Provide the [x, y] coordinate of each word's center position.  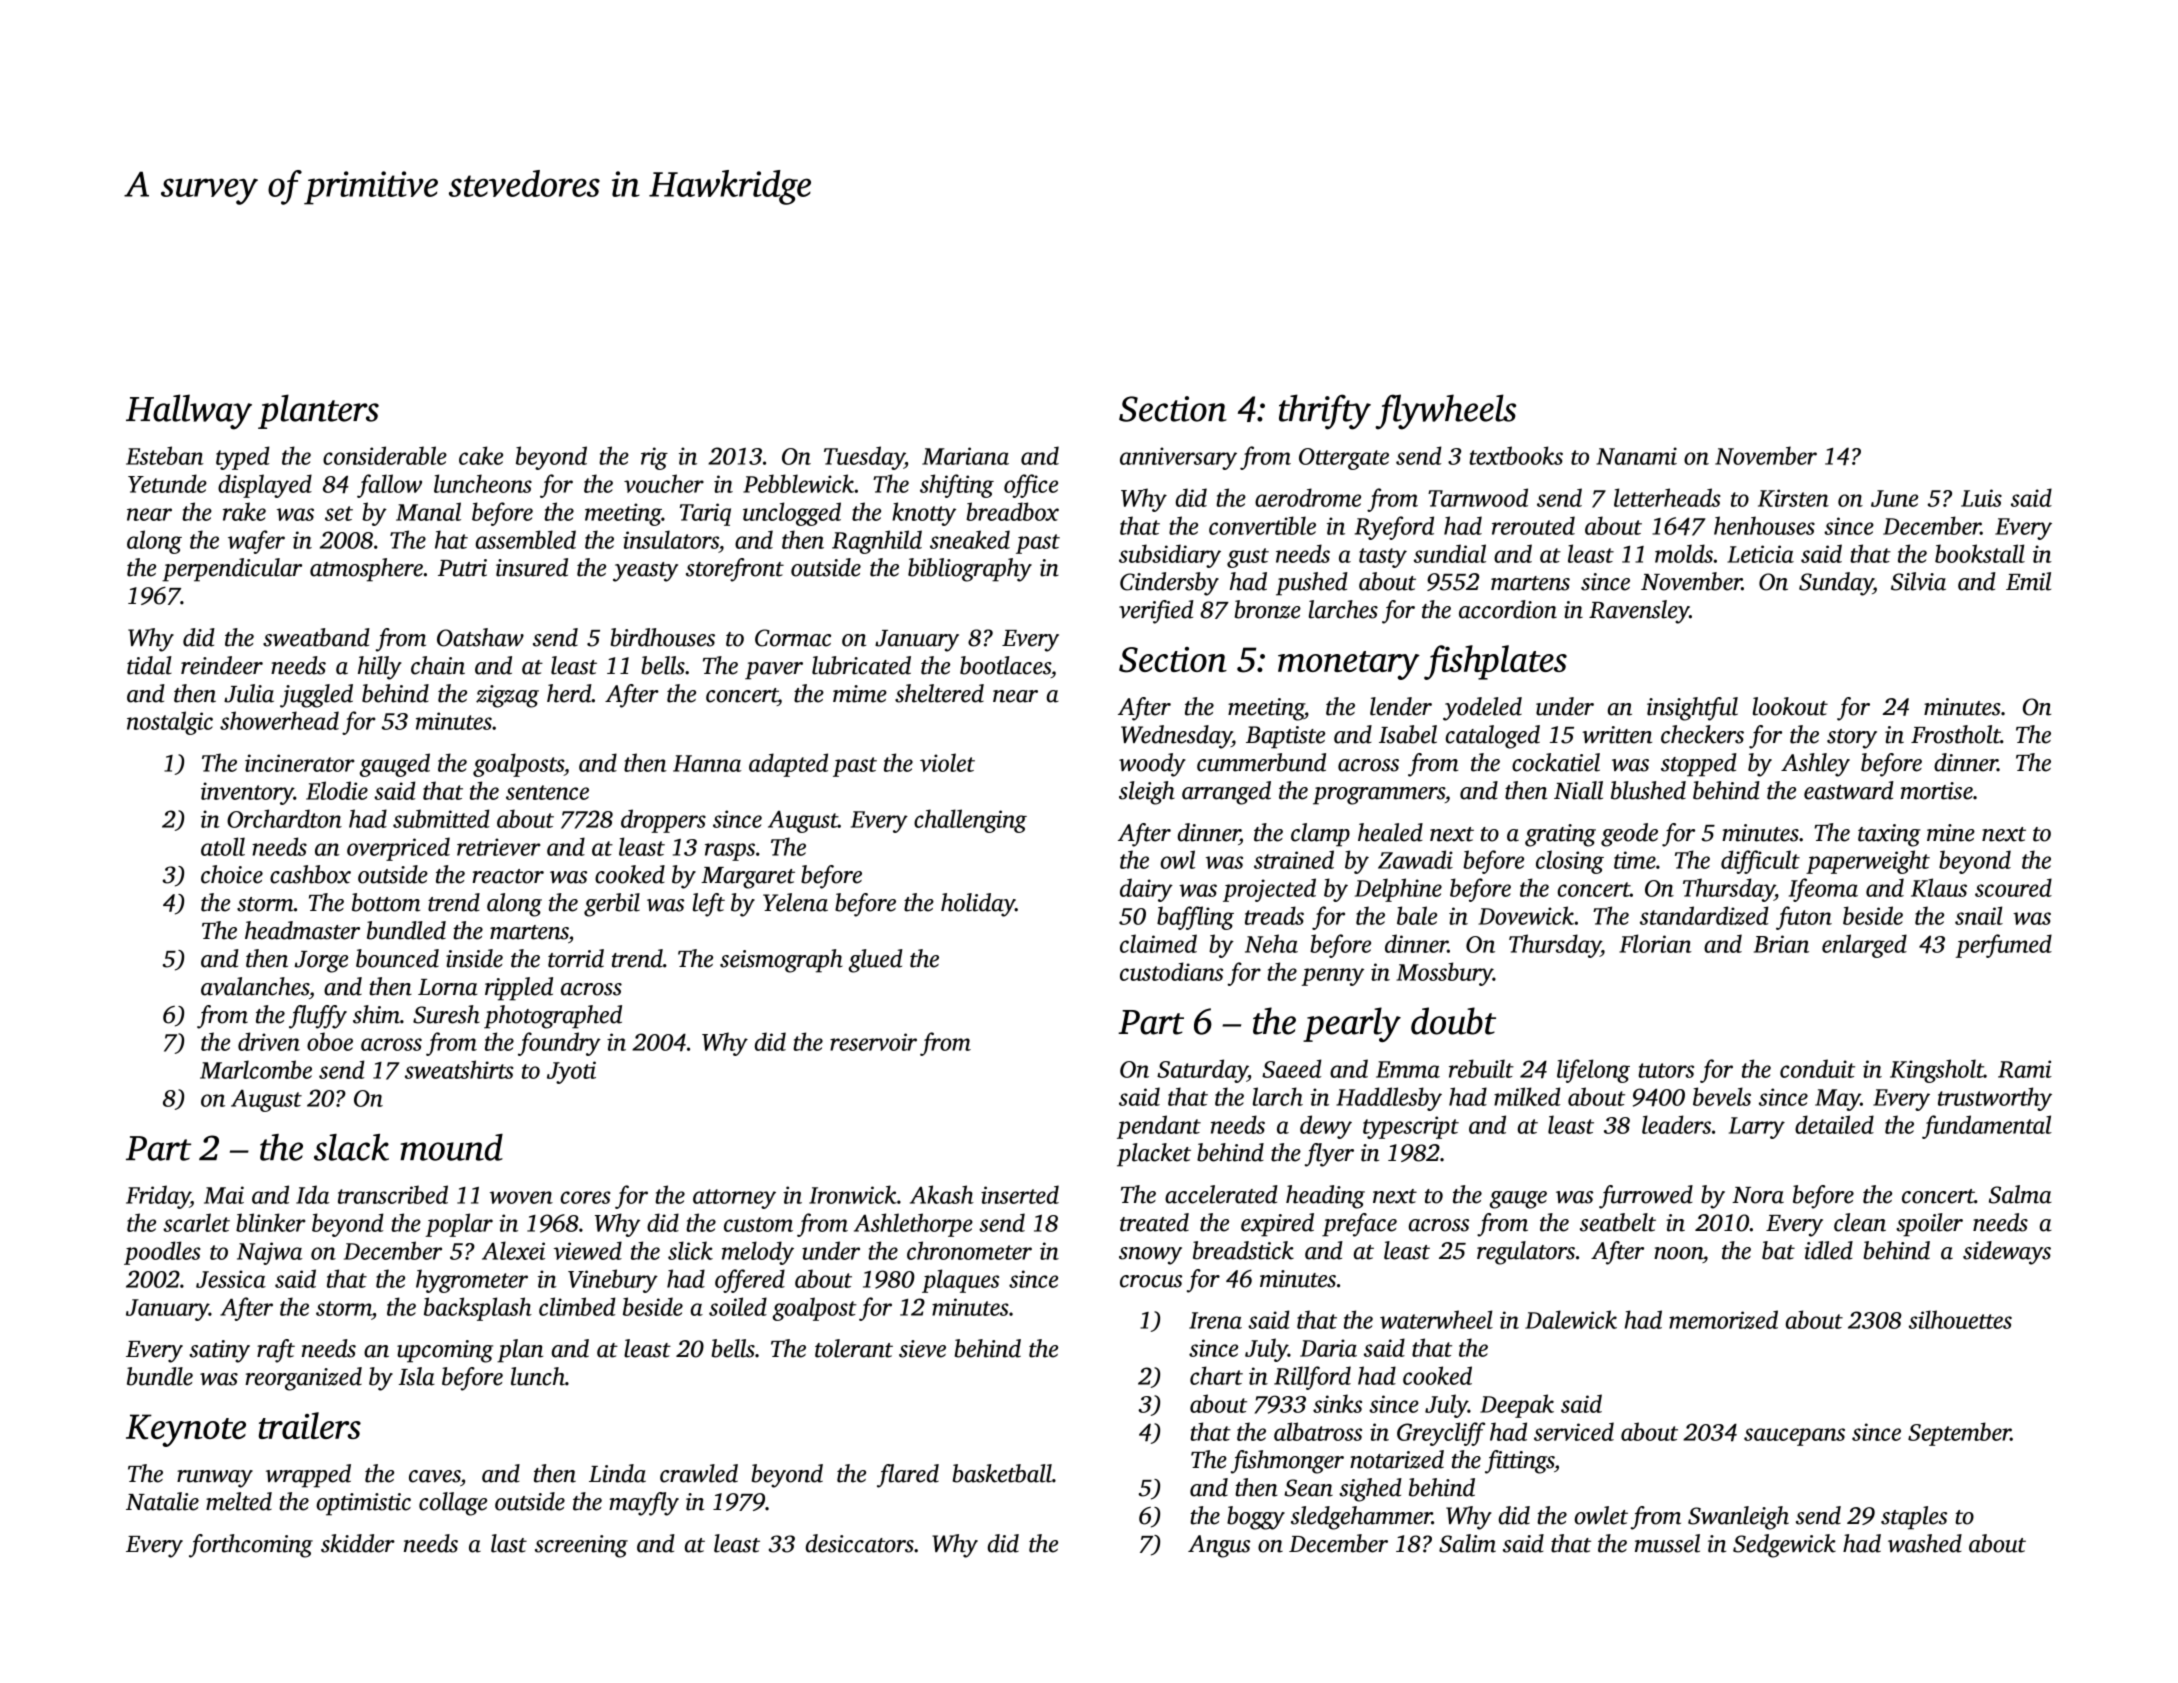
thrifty [1325, 412]
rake [244, 511]
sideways [2007, 1253]
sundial [1450, 553]
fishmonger [1287, 1462]
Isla [417, 1376]
